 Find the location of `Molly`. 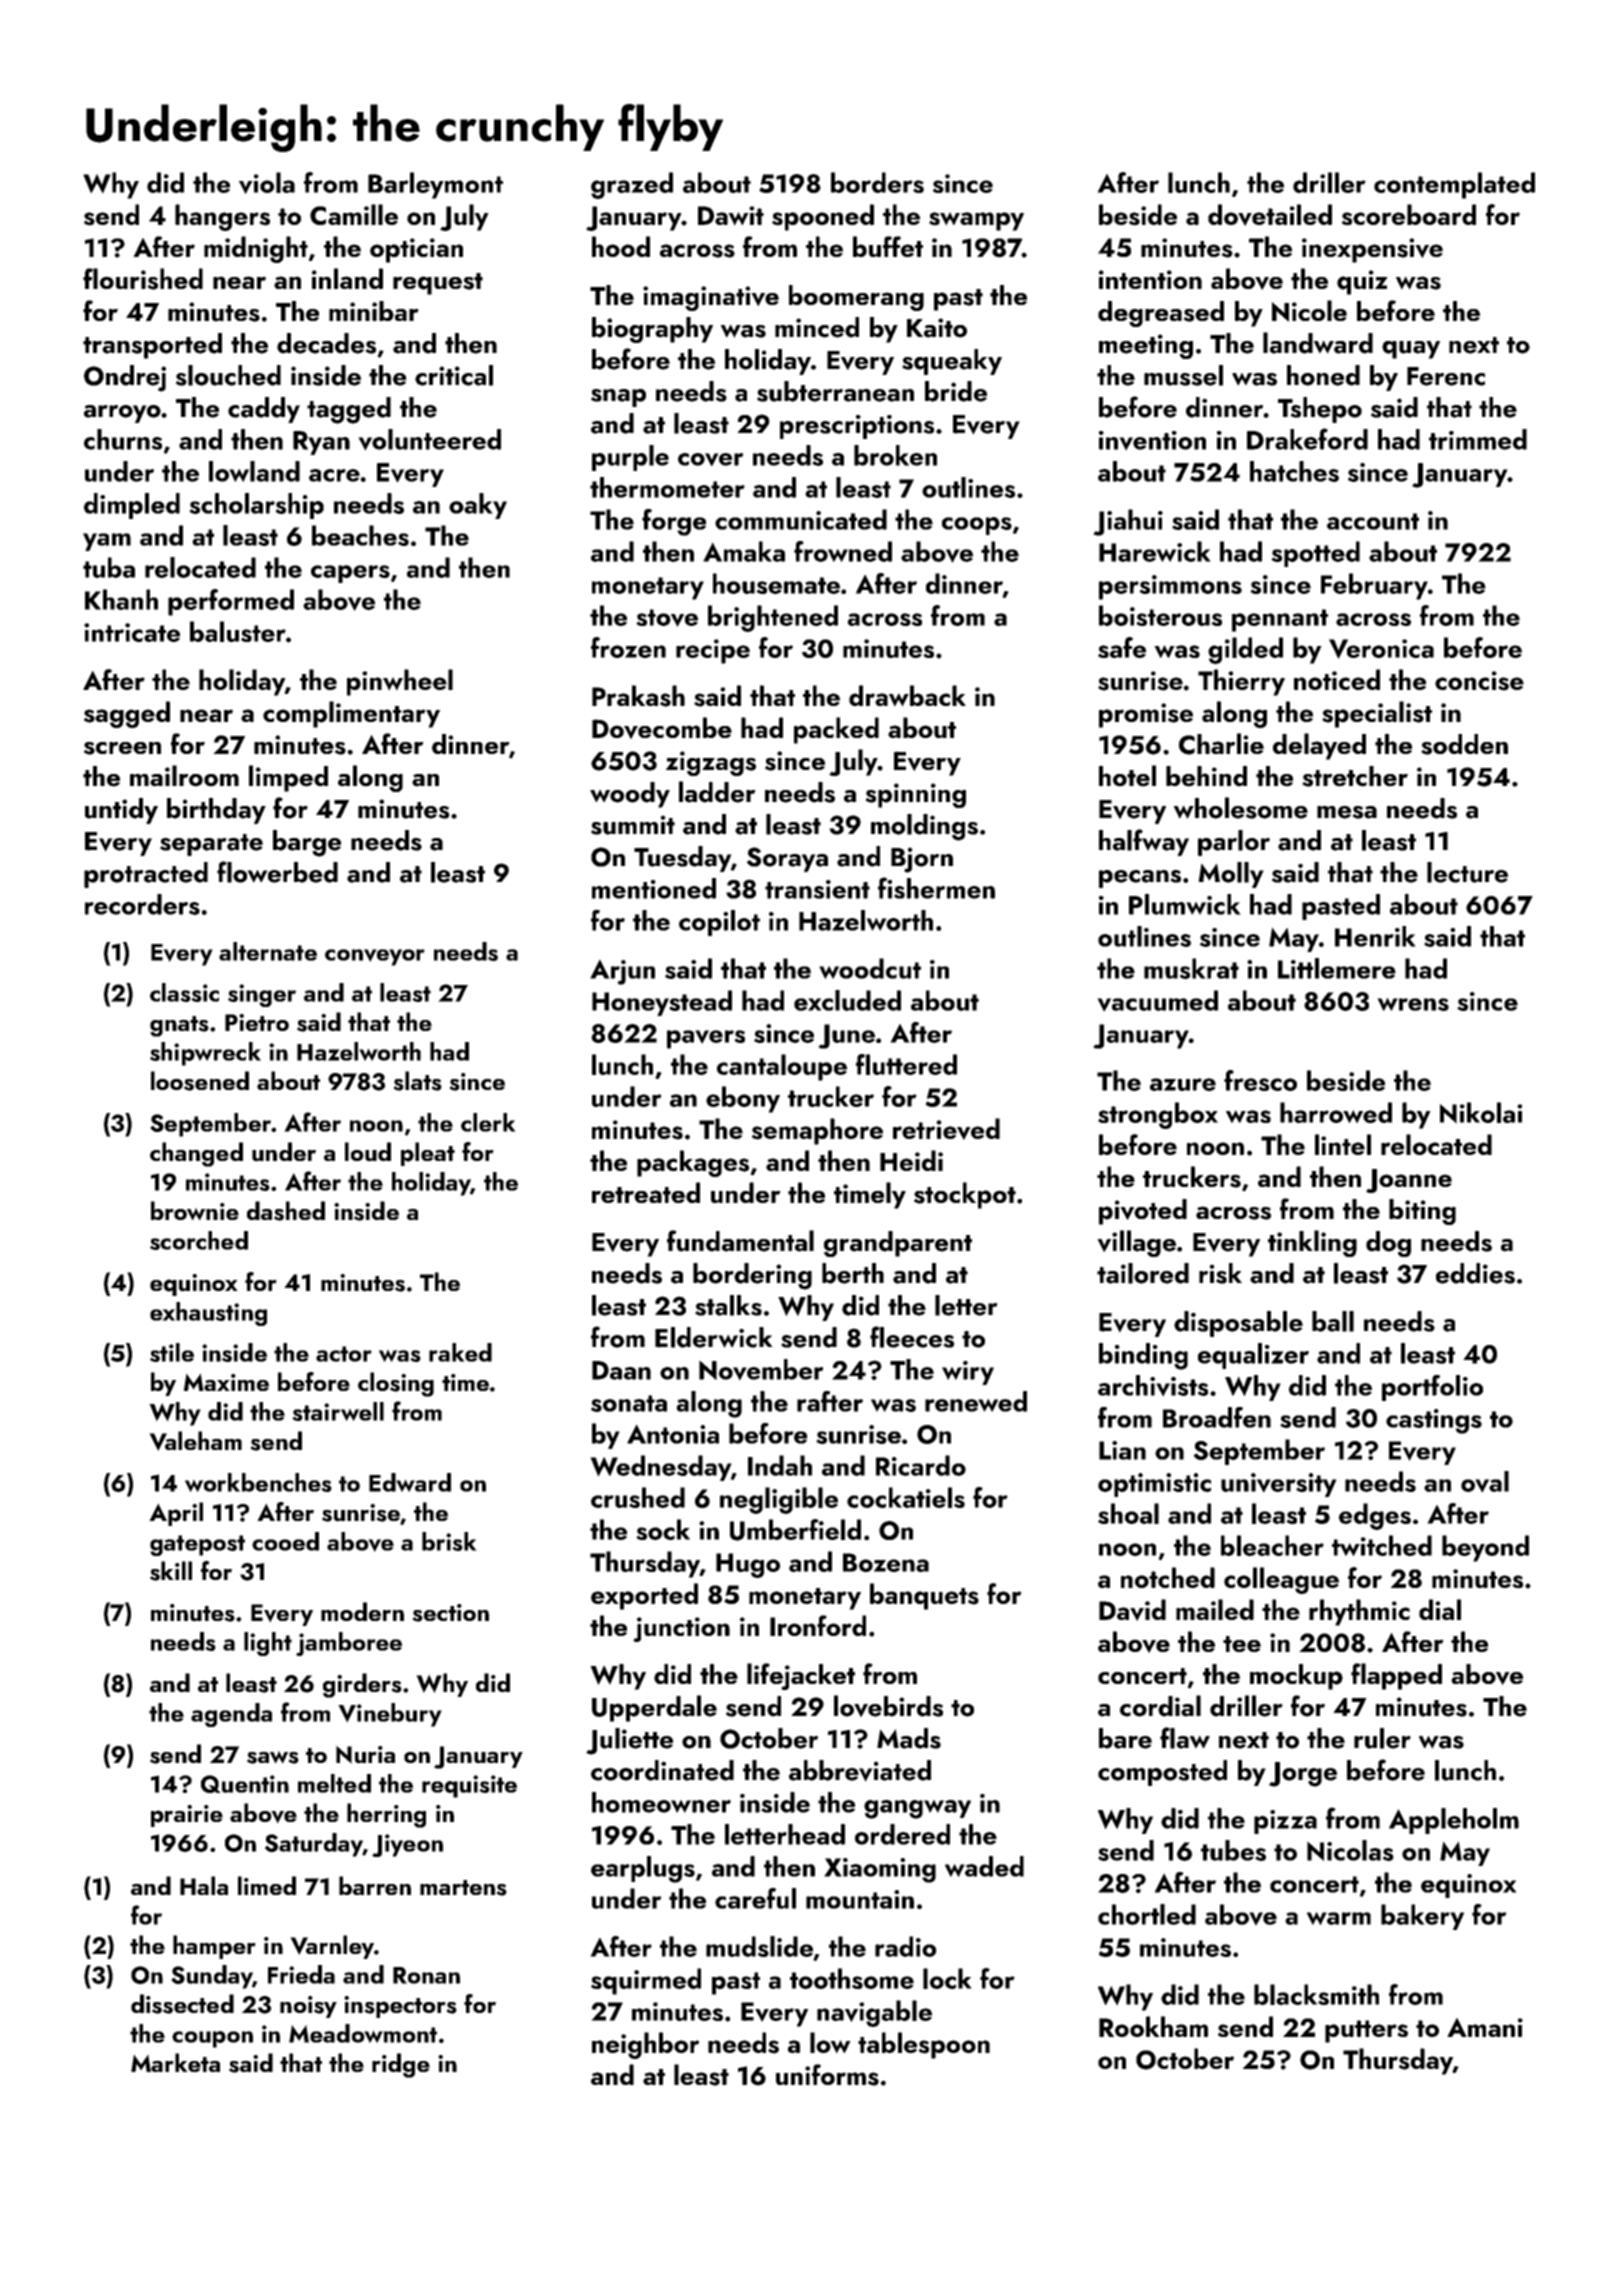

Molly is located at coordinates (1231, 875).
